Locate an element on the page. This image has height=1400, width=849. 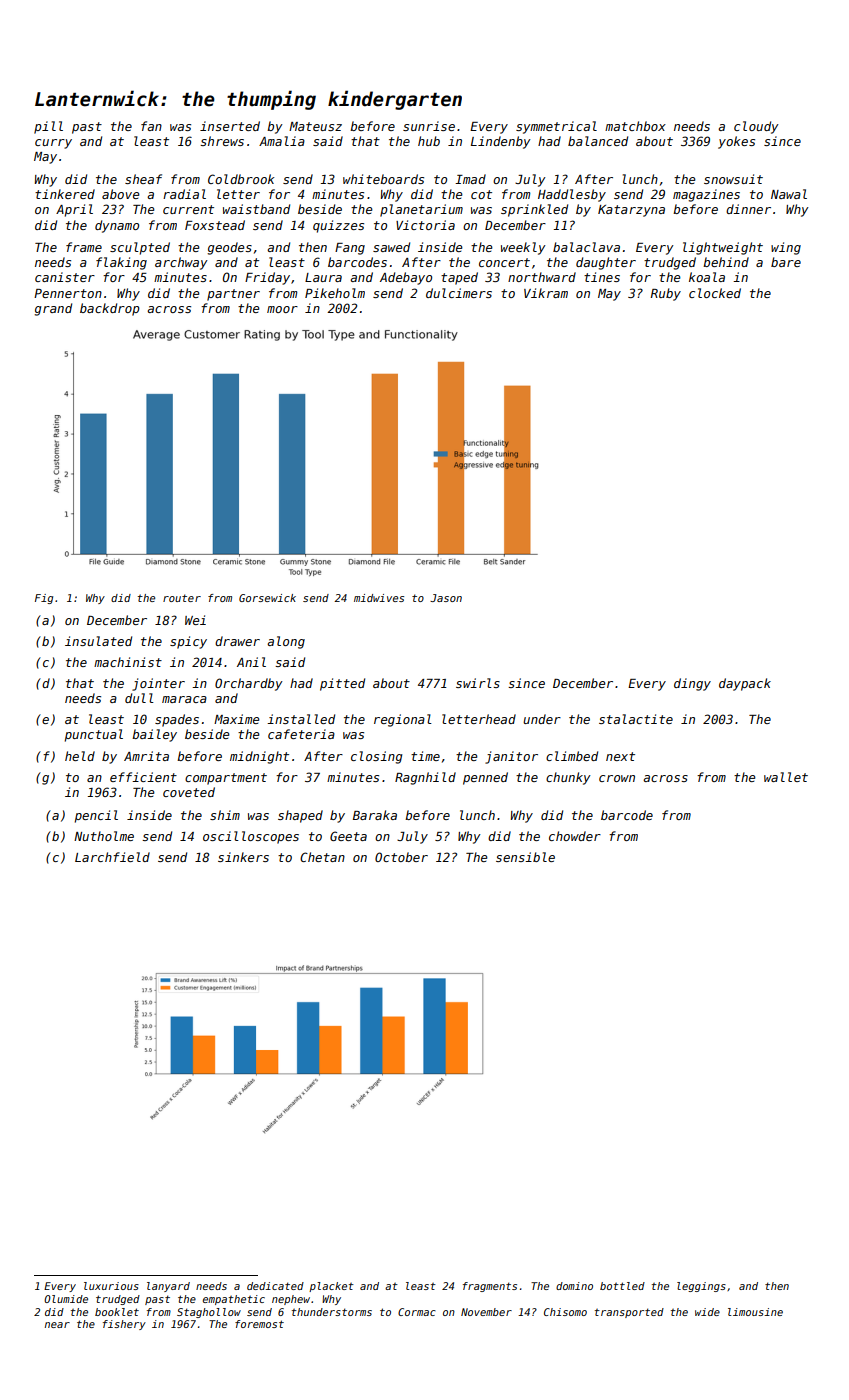
Lindenby is located at coordinates (501, 142).
